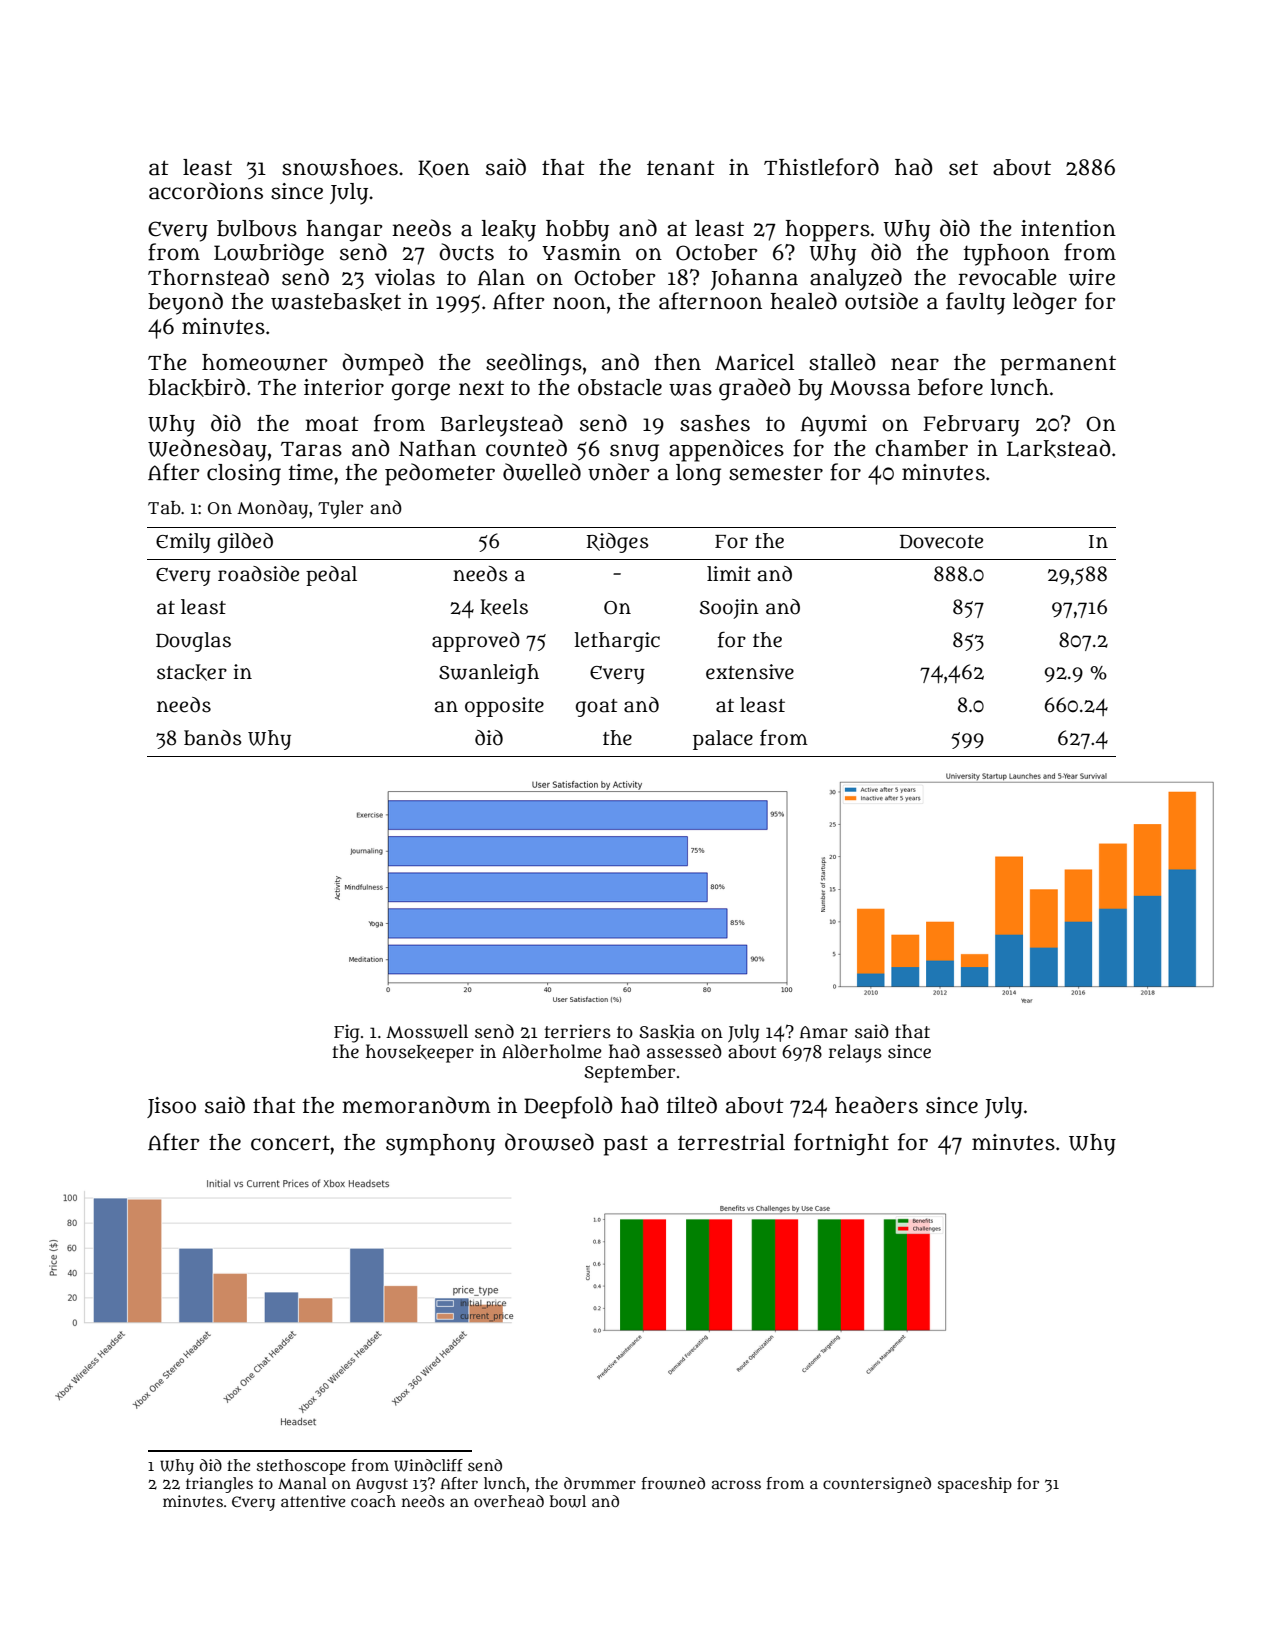 The width and height of the image is (1264, 1635). What do you see at coordinates (171, 1107) in the image?
I see `Jisoo` at bounding box center [171, 1107].
